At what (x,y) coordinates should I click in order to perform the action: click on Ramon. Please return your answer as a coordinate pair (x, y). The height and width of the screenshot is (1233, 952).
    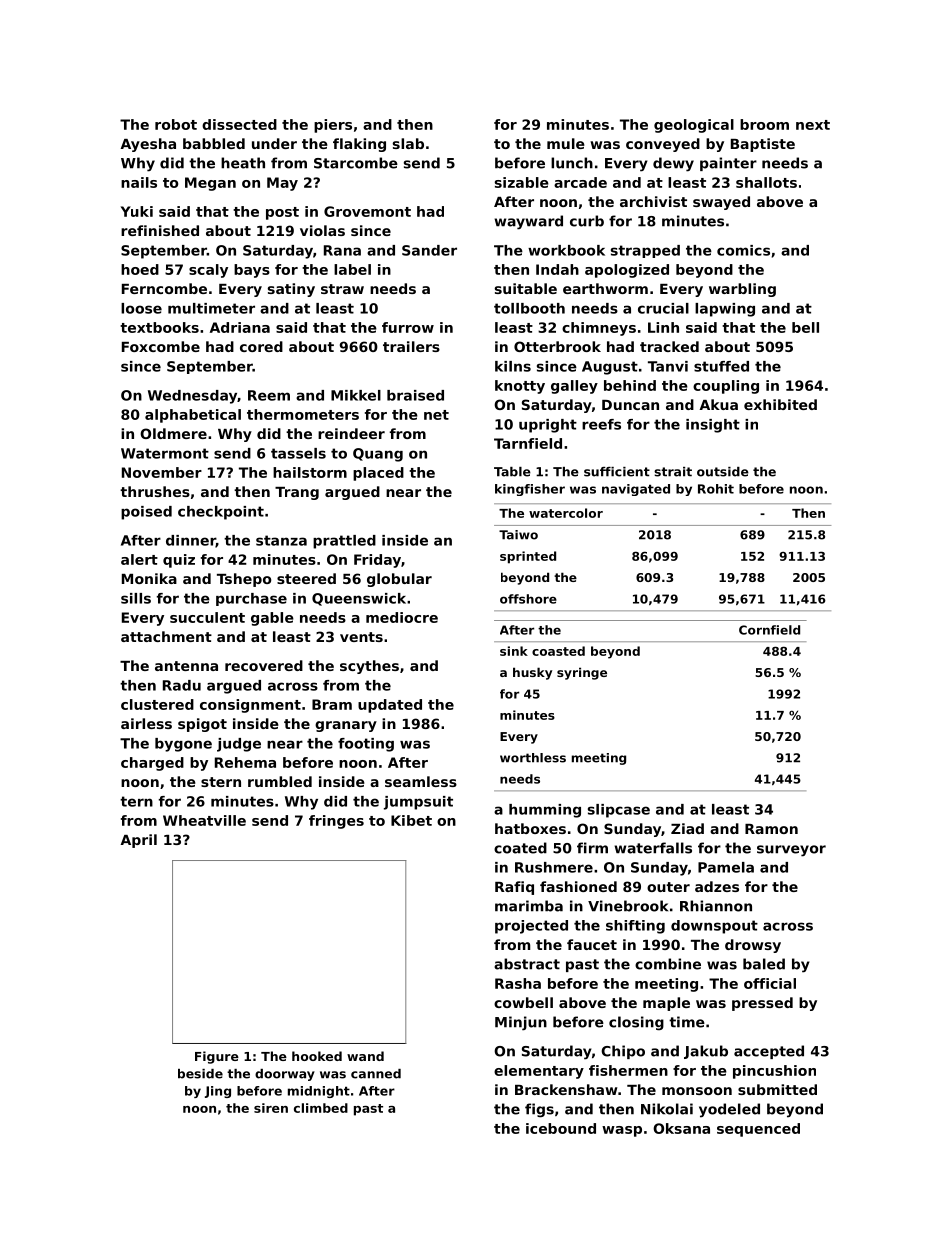
    Looking at the image, I should click on (771, 829).
